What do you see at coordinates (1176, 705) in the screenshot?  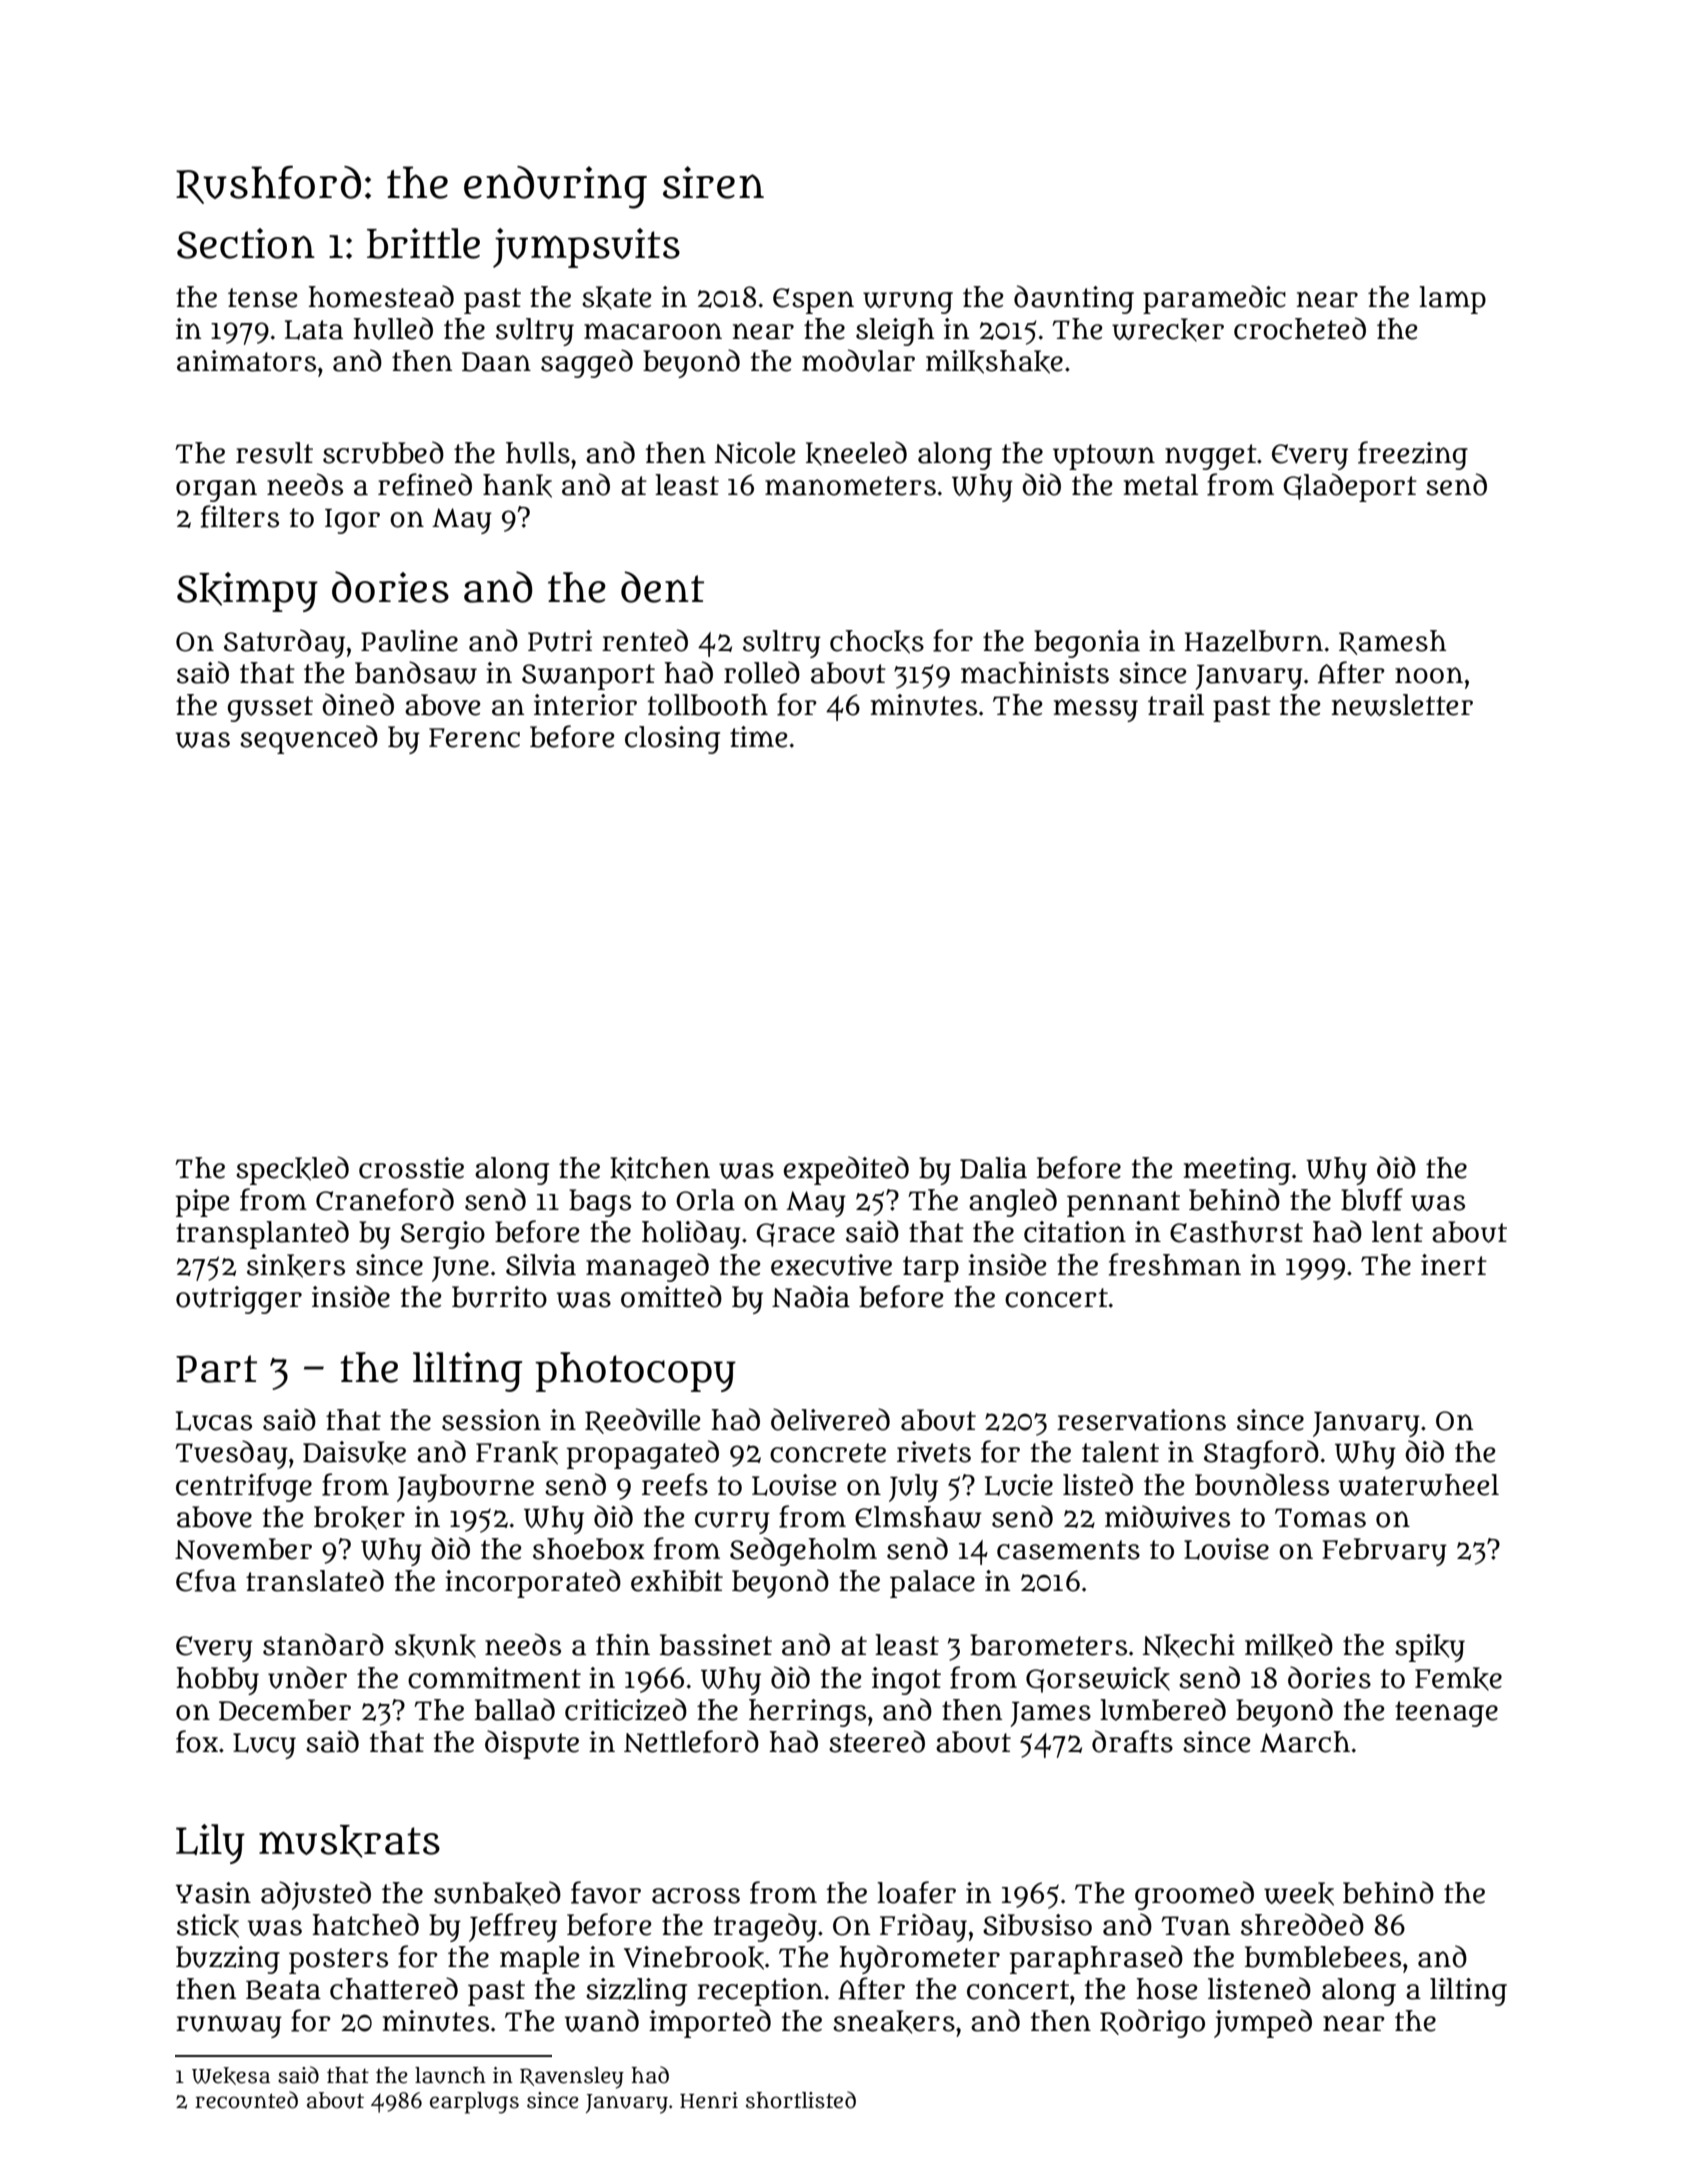 I see `trail` at bounding box center [1176, 705].
